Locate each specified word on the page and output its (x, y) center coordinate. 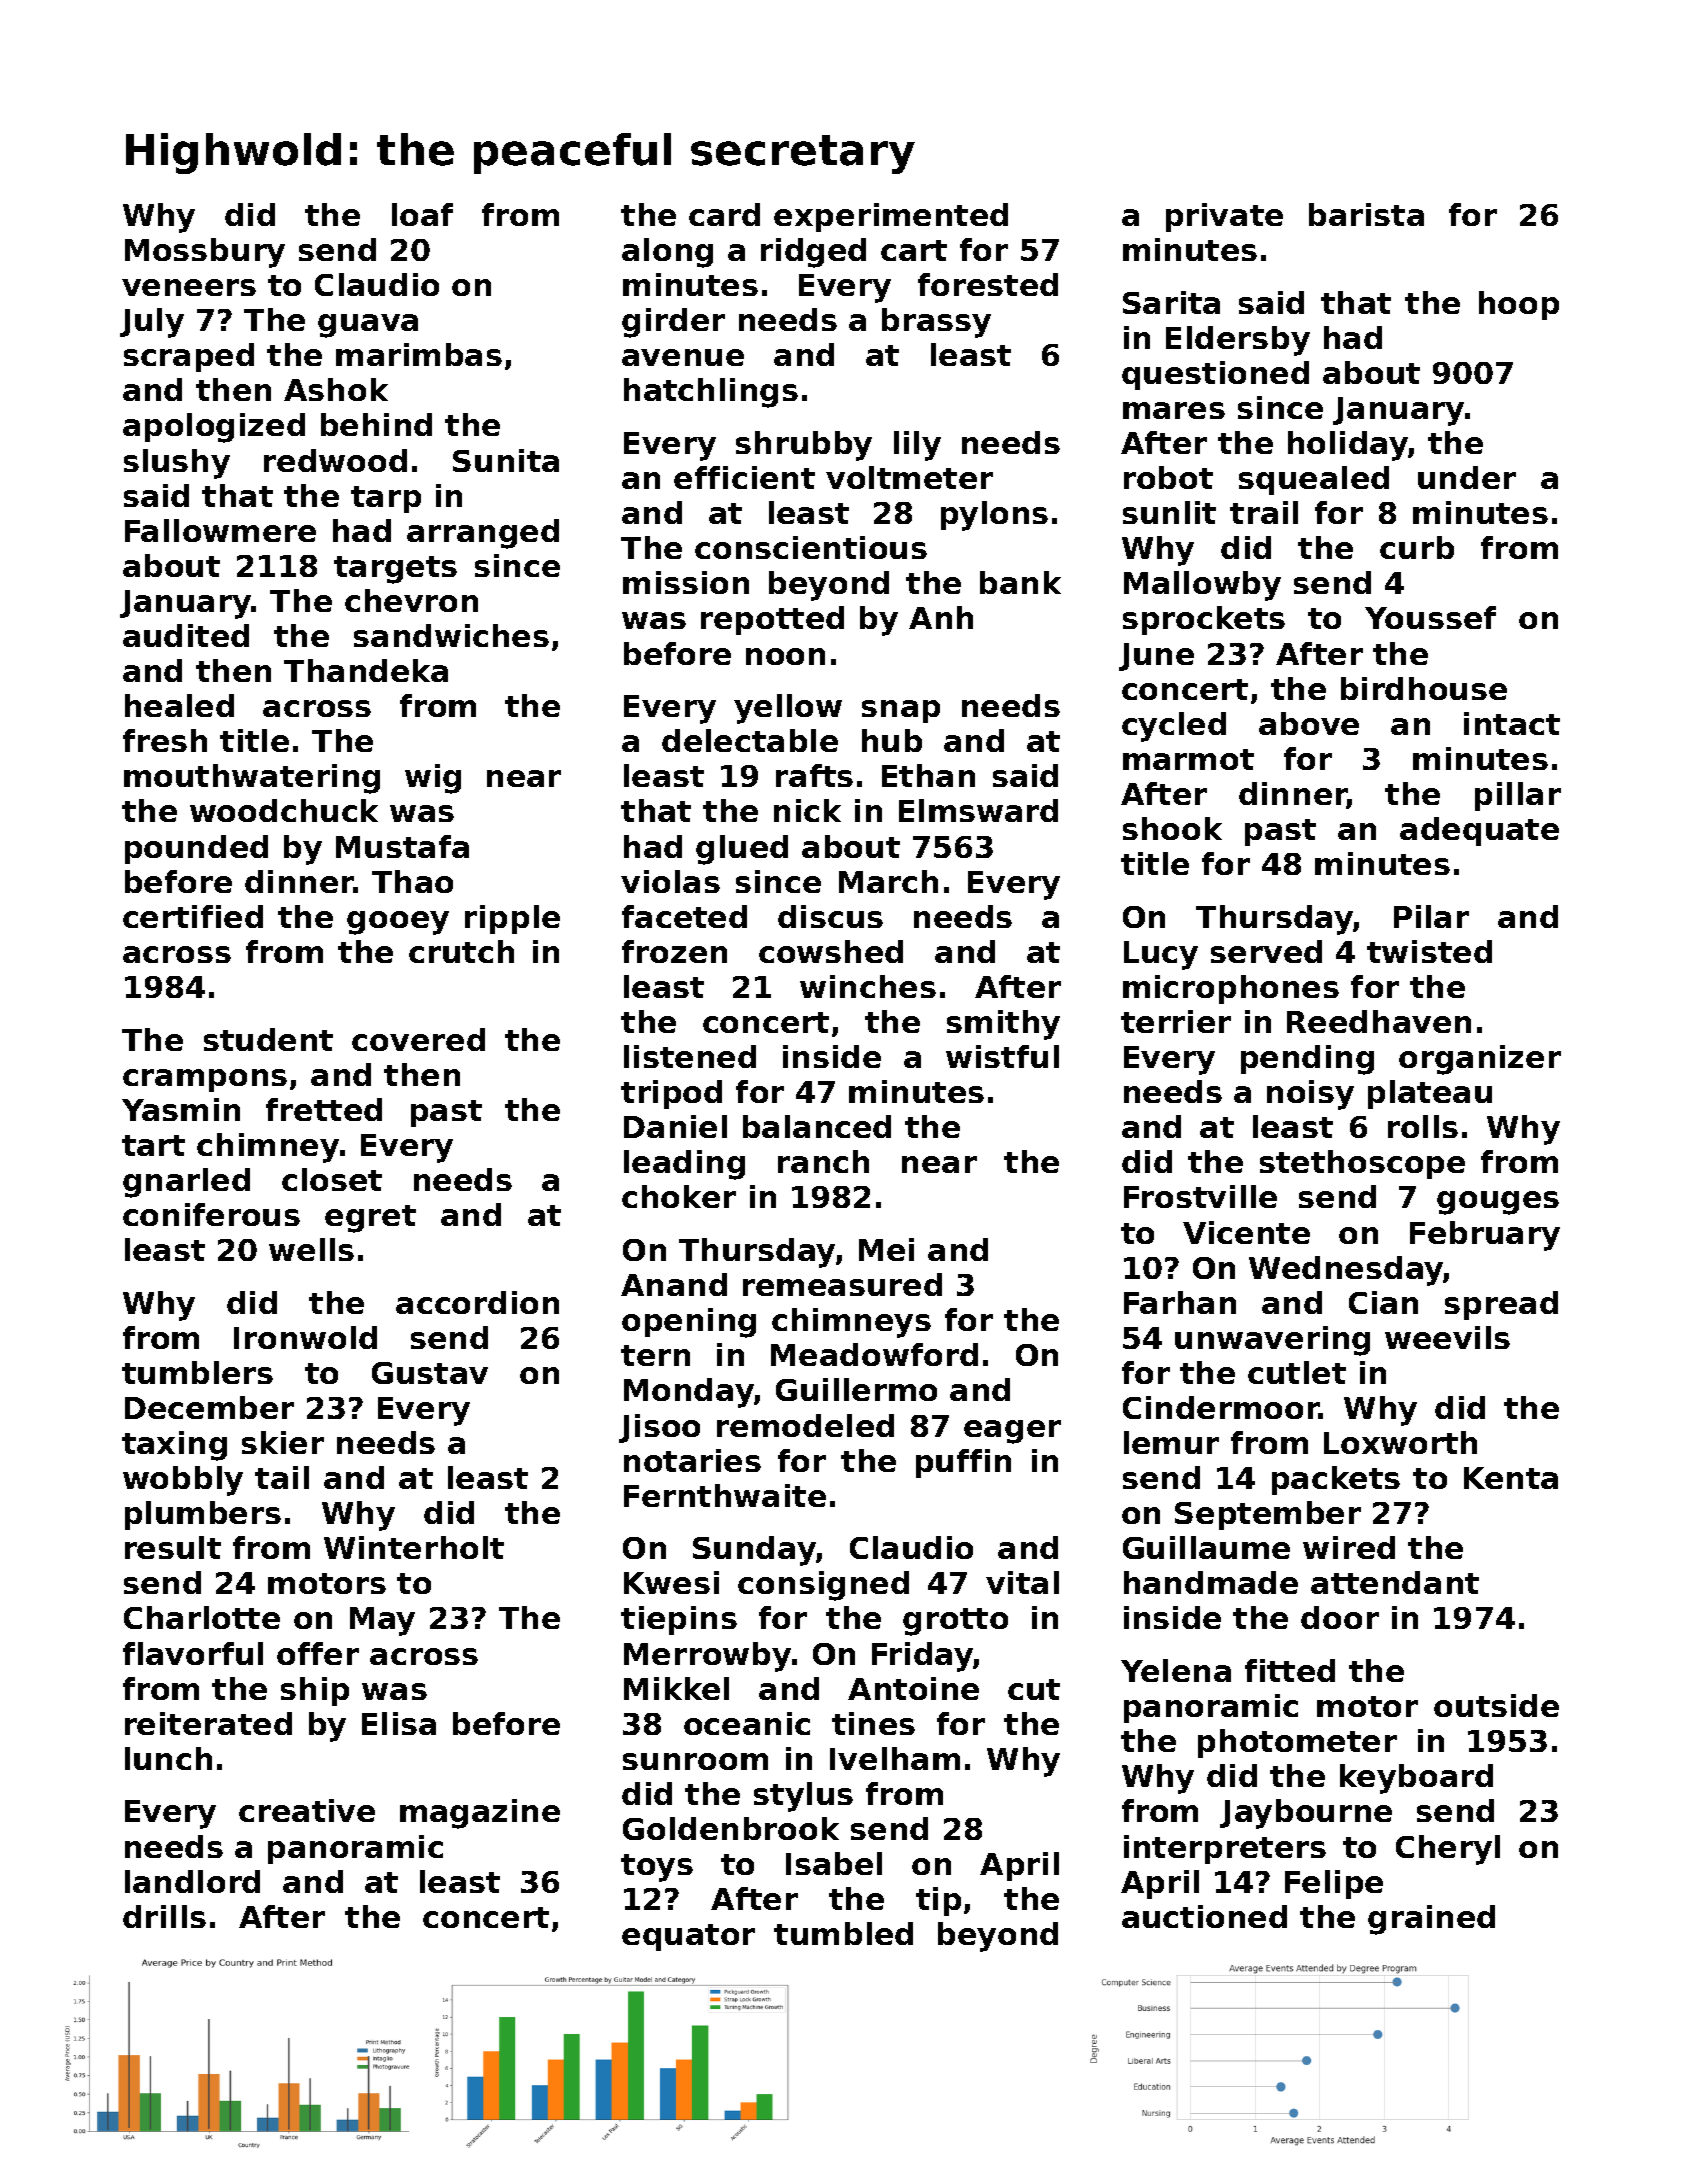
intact (1512, 723)
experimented (891, 217)
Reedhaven (1379, 1021)
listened (690, 1056)
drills (164, 1916)
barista (1366, 214)
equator (688, 1937)
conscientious (811, 547)
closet (332, 1179)
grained (1431, 1920)
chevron (411, 600)
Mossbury (205, 253)
